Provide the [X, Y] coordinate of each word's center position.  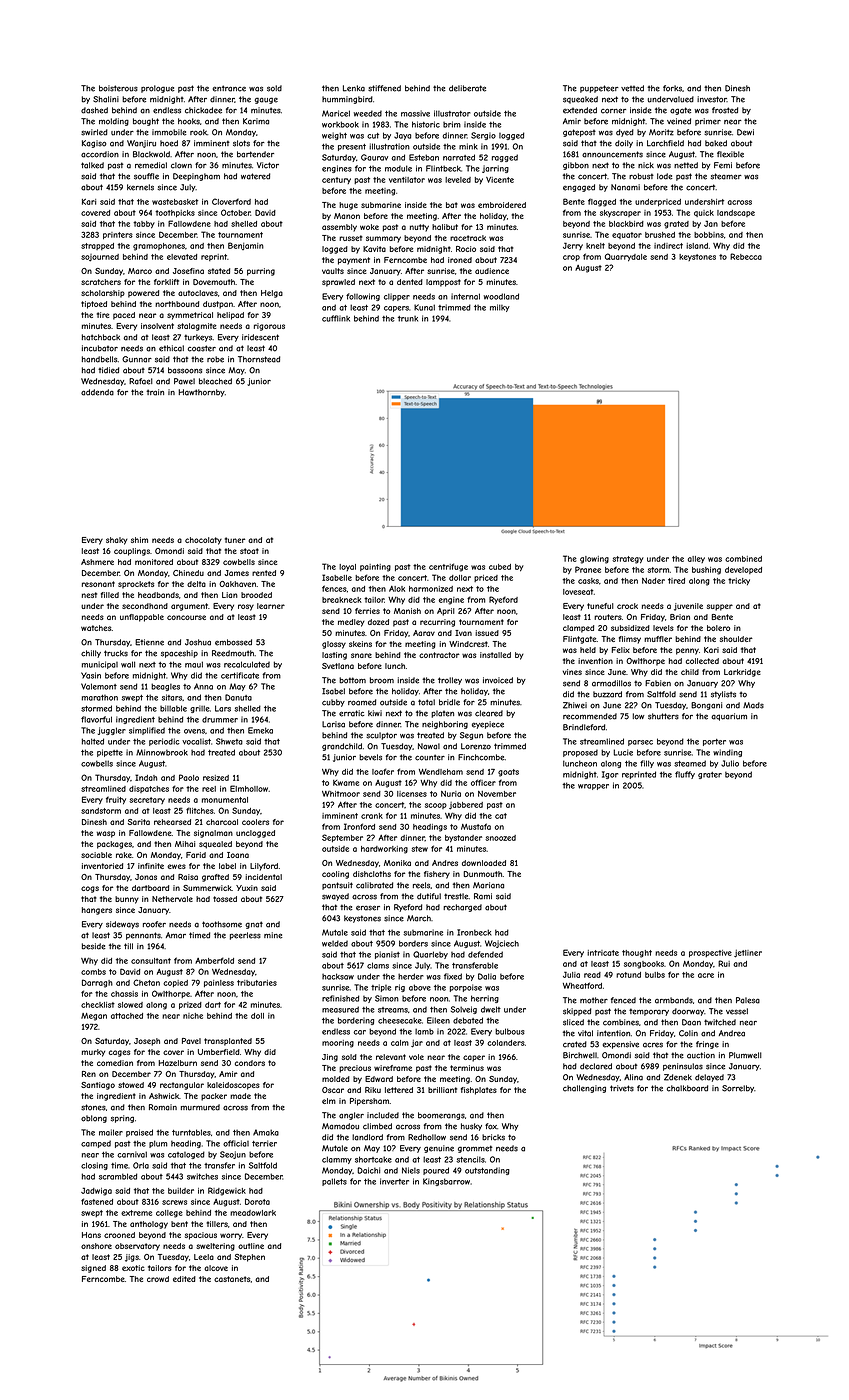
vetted [632, 88]
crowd [158, 1279]
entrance [229, 88]
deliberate [467, 88]
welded [335, 943]
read [592, 975]
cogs [90, 889]
